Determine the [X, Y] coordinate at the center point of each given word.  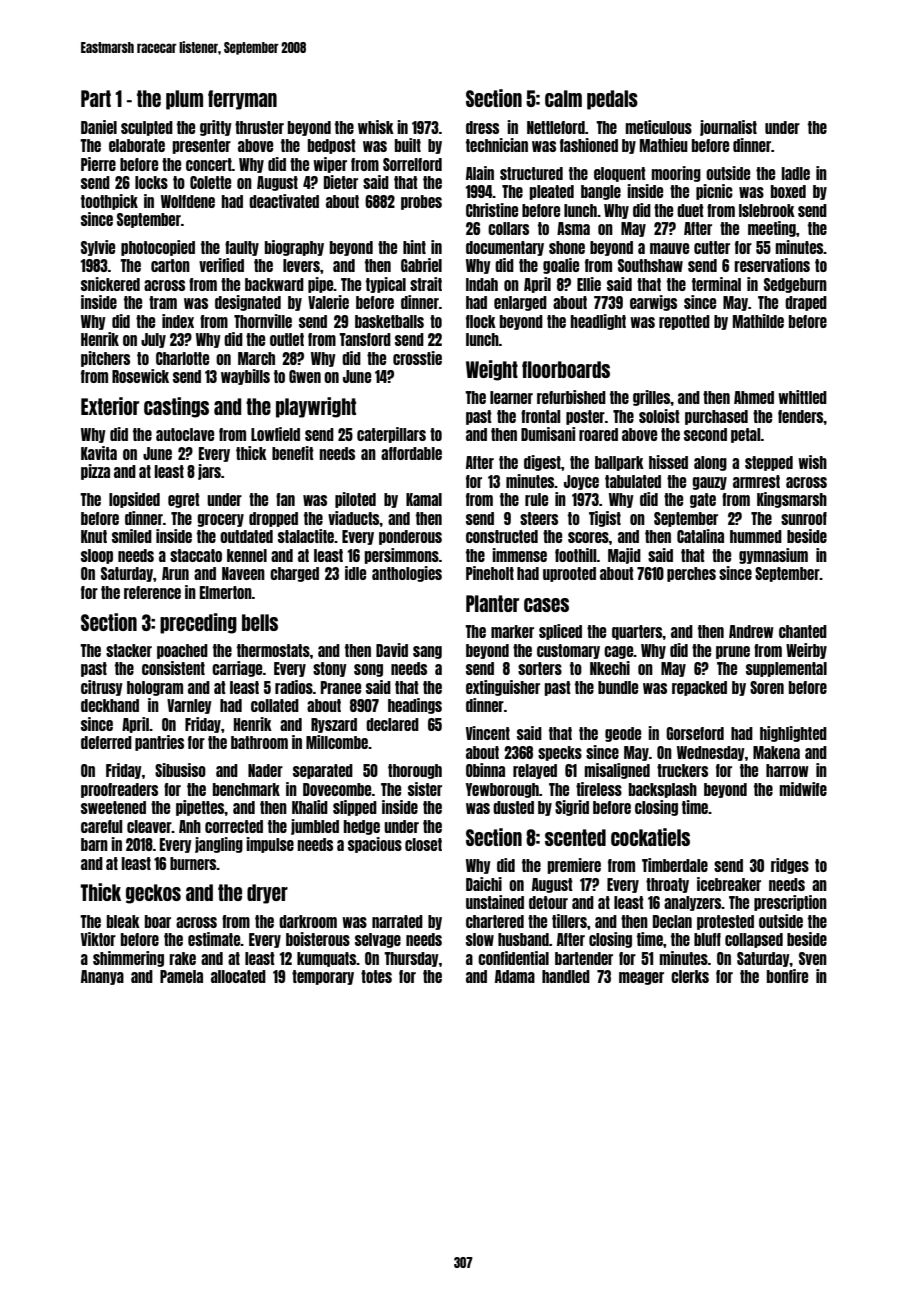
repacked [699, 688]
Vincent [488, 733]
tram [163, 302]
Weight [492, 370]
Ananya [102, 977]
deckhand [110, 705]
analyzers [693, 903]
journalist [728, 128]
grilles [652, 398]
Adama [515, 976]
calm [563, 98]
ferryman [242, 100]
